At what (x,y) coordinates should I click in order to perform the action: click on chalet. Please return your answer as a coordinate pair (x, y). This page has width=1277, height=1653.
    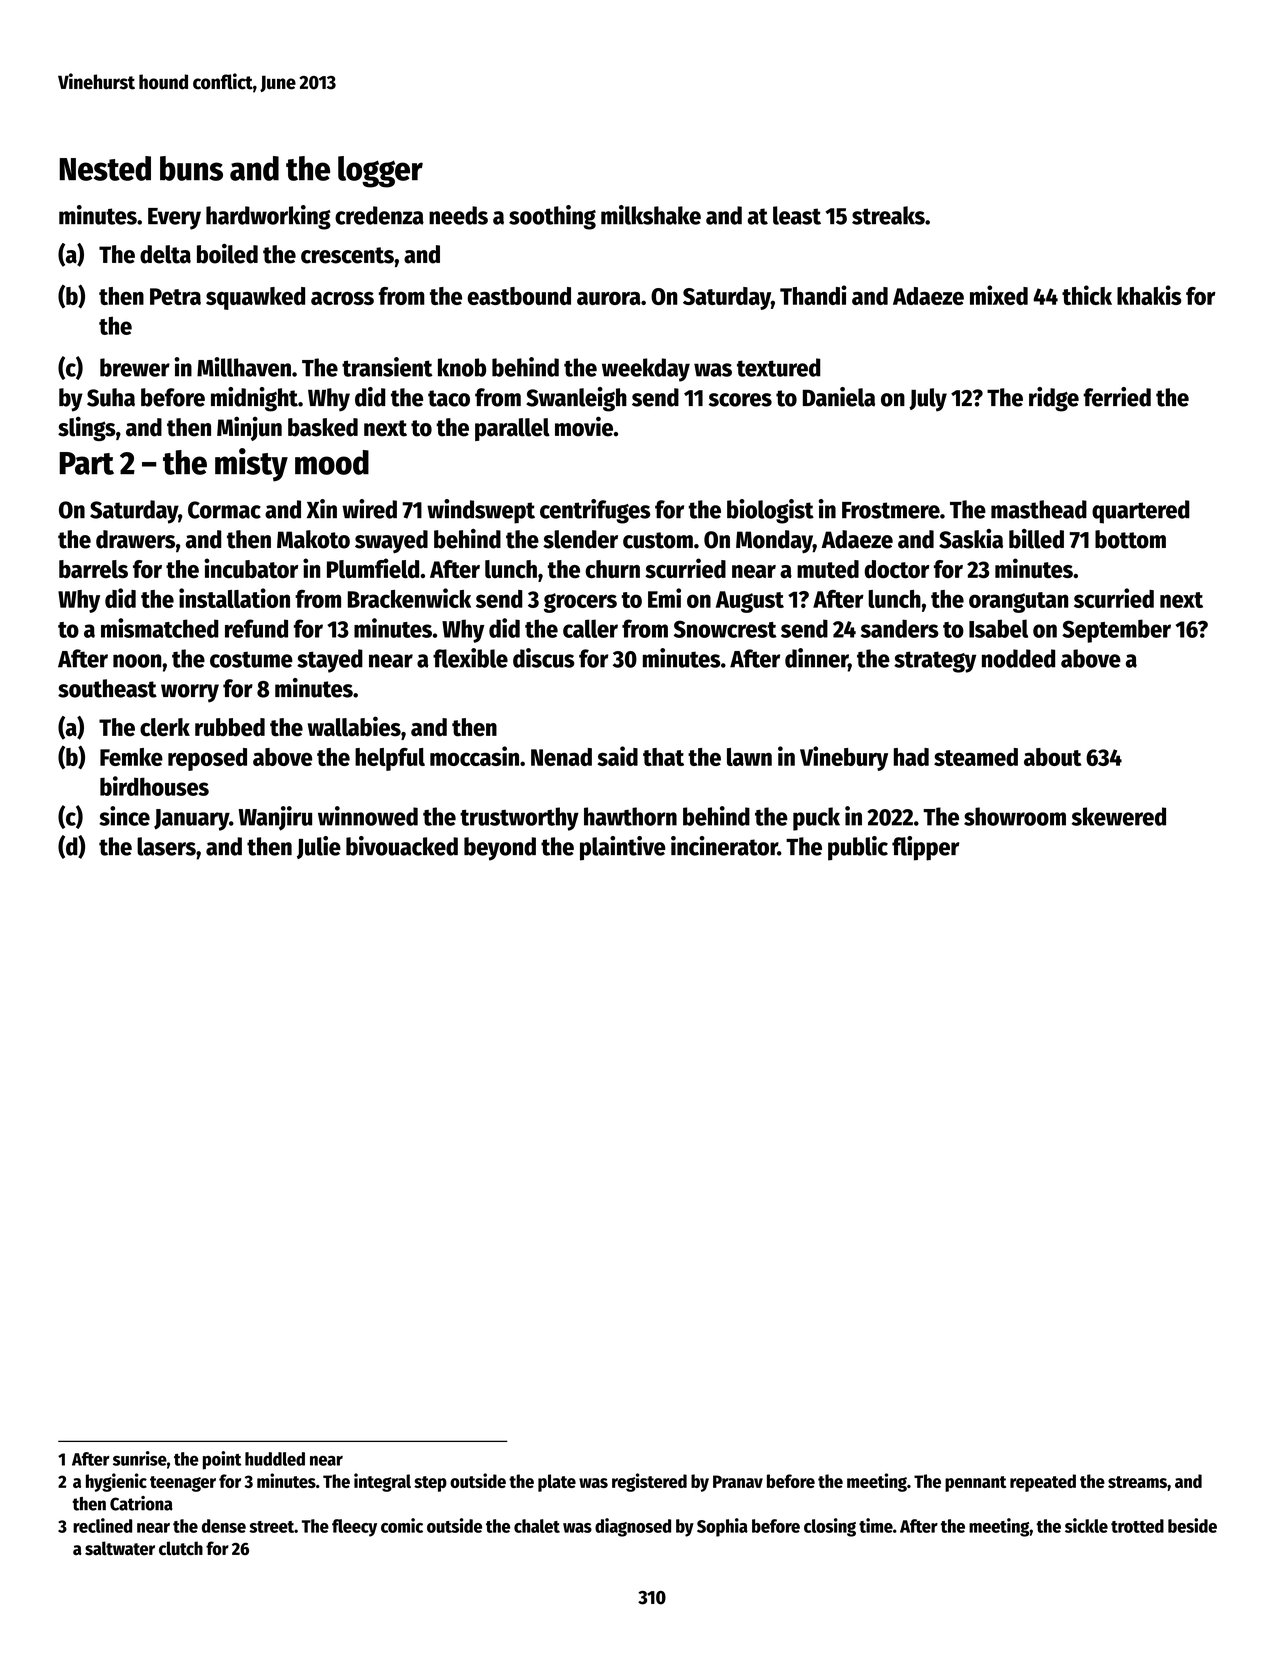
    Looking at the image, I should click on (537, 1526).
